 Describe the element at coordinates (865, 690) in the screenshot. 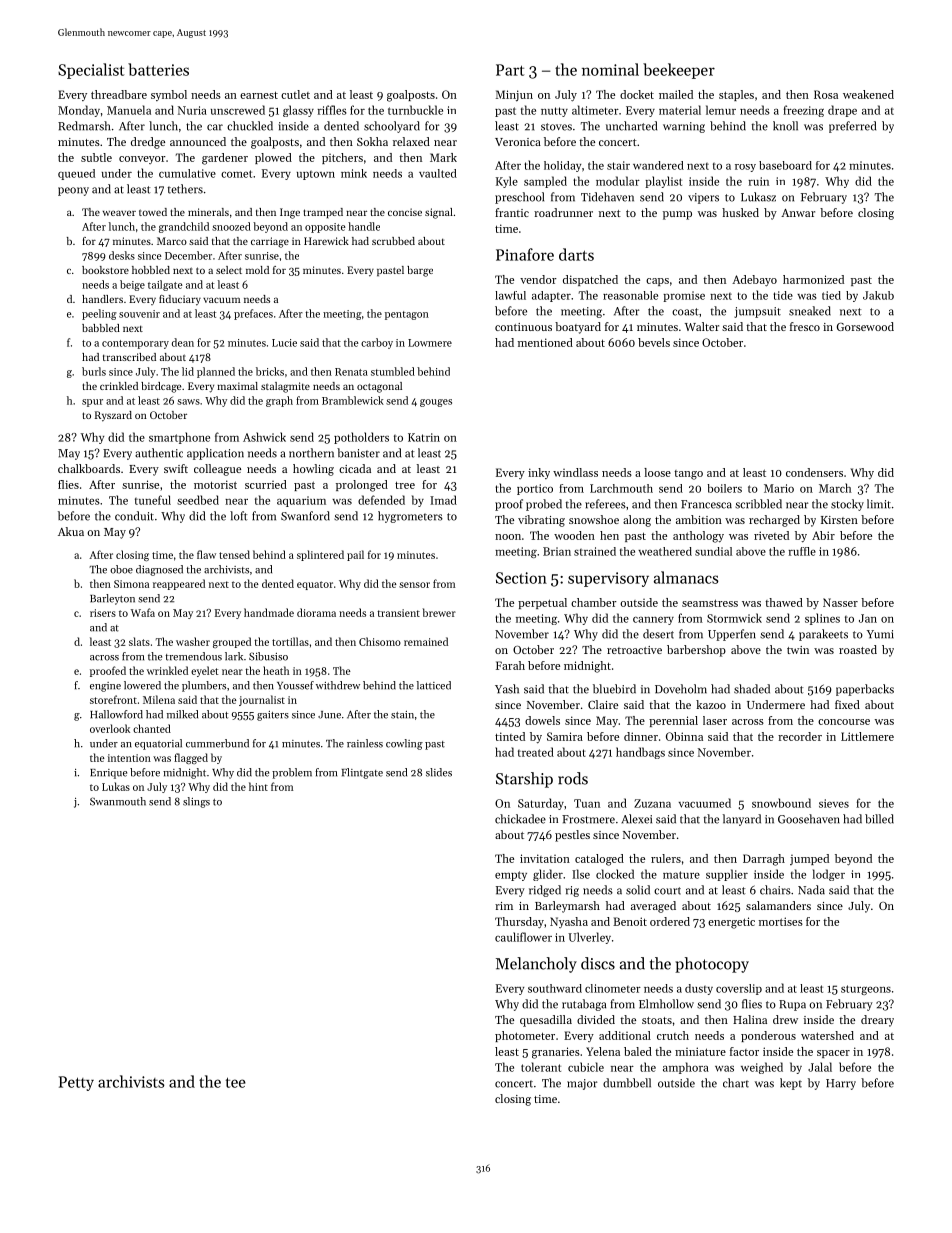

I see `paperbacks` at that location.
